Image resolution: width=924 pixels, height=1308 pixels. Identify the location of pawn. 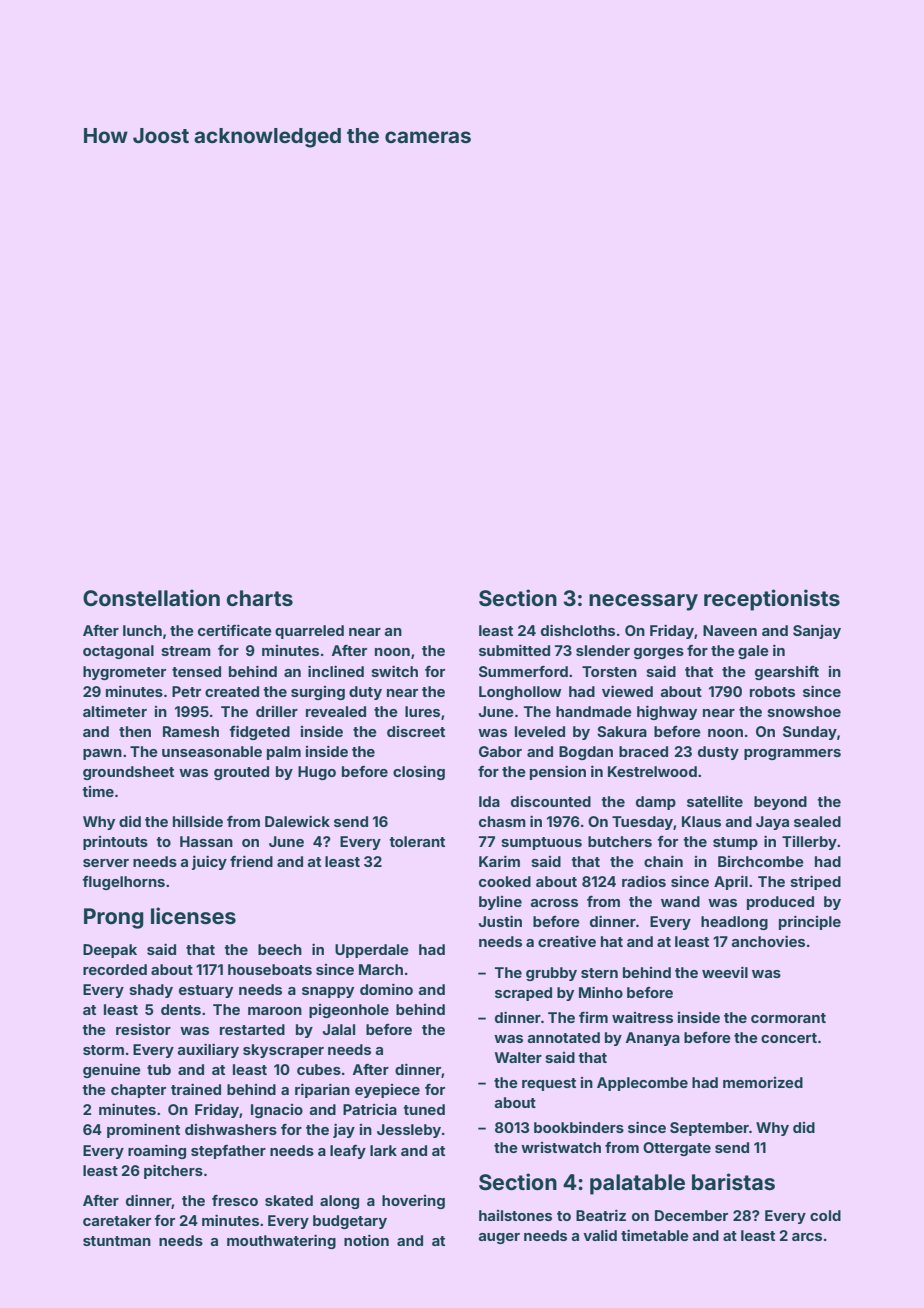
(102, 754).
